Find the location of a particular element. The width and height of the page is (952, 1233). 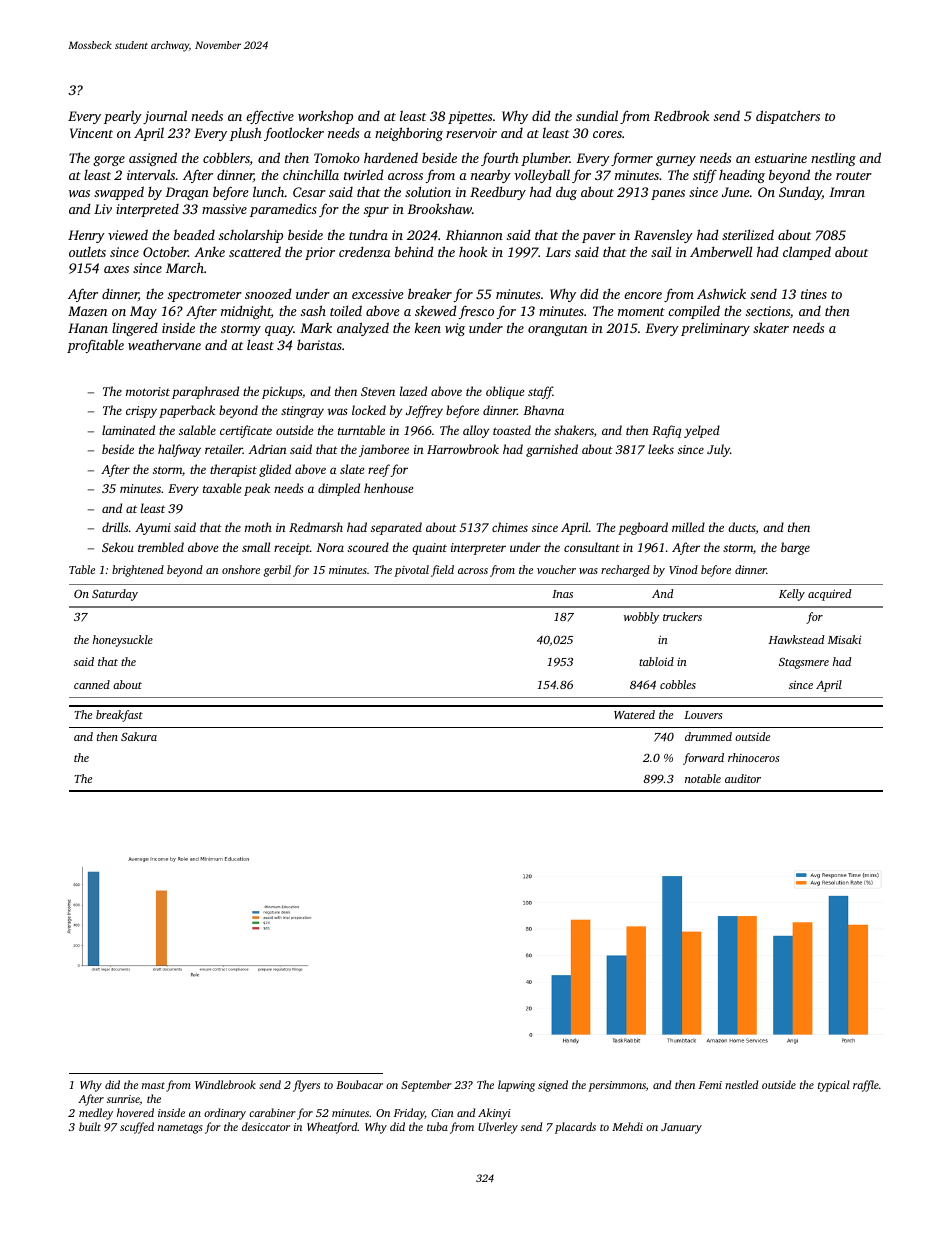

gerbil is located at coordinates (277, 571).
